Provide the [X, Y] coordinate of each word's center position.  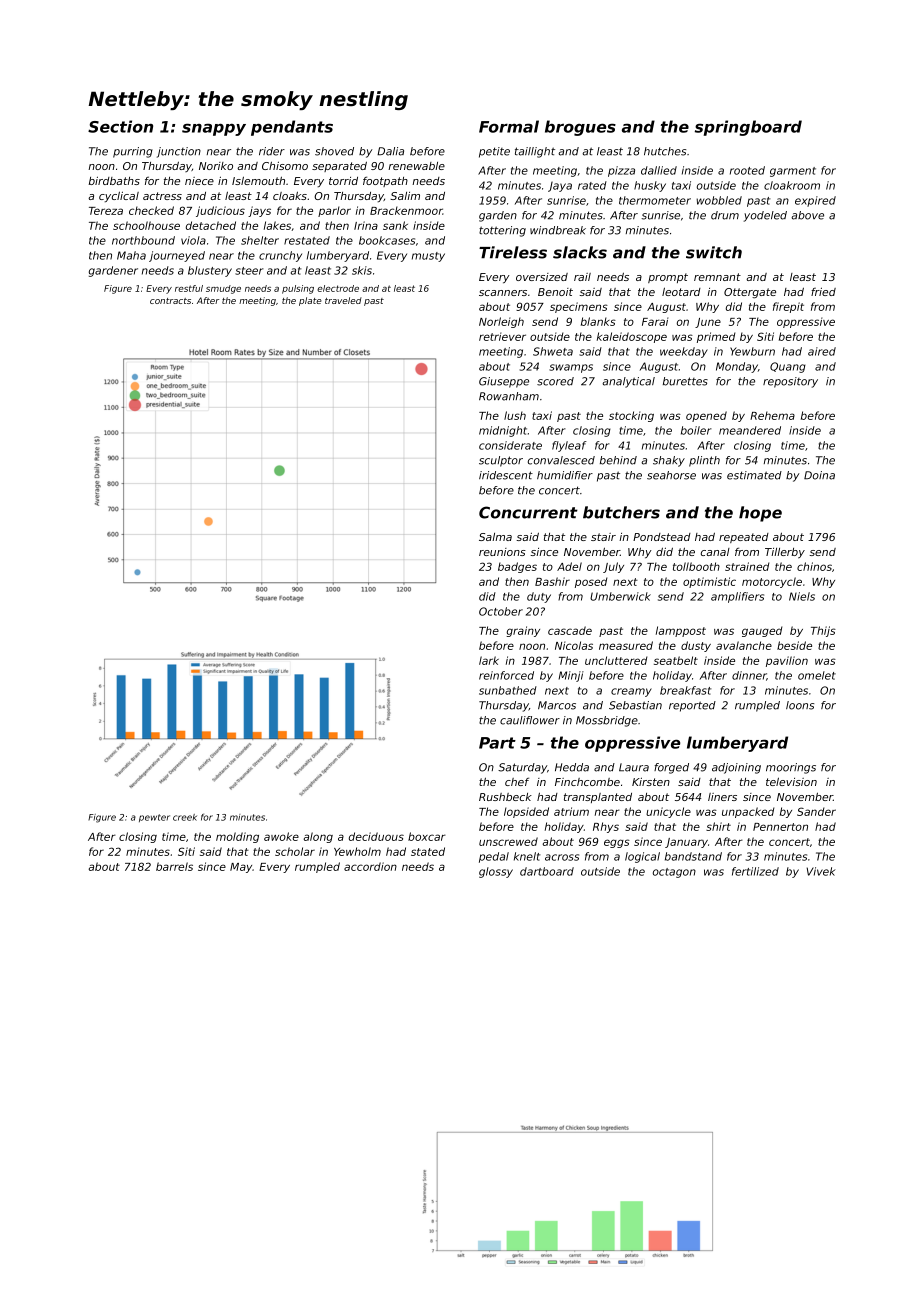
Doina [819, 475]
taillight [535, 152]
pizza [621, 171]
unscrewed [508, 841]
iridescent [506, 475]
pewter [154, 818]
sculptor [501, 461]
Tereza [106, 211]
